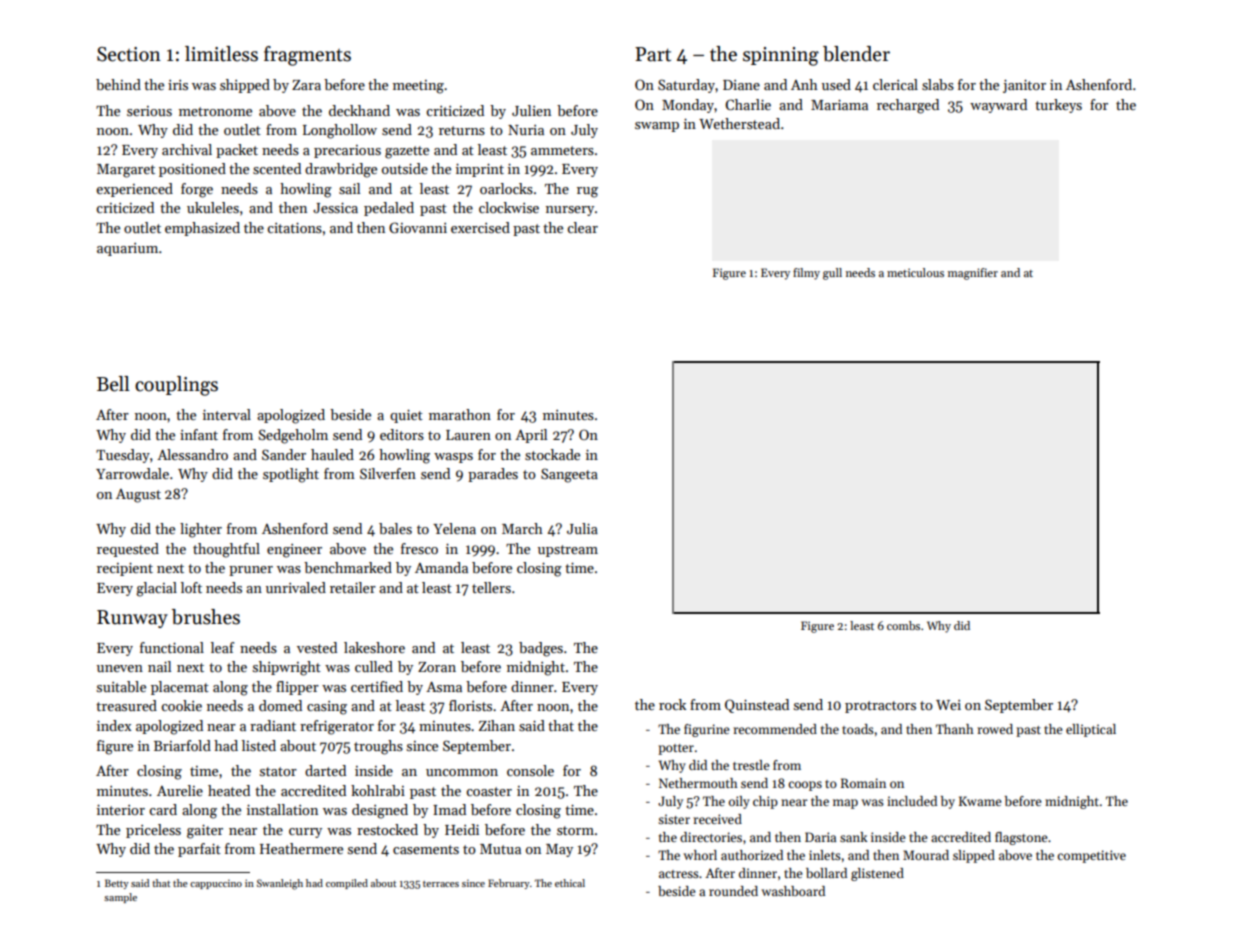 The height and width of the image is (952, 1233). I want to click on Swanleigh, so click(280, 884).
